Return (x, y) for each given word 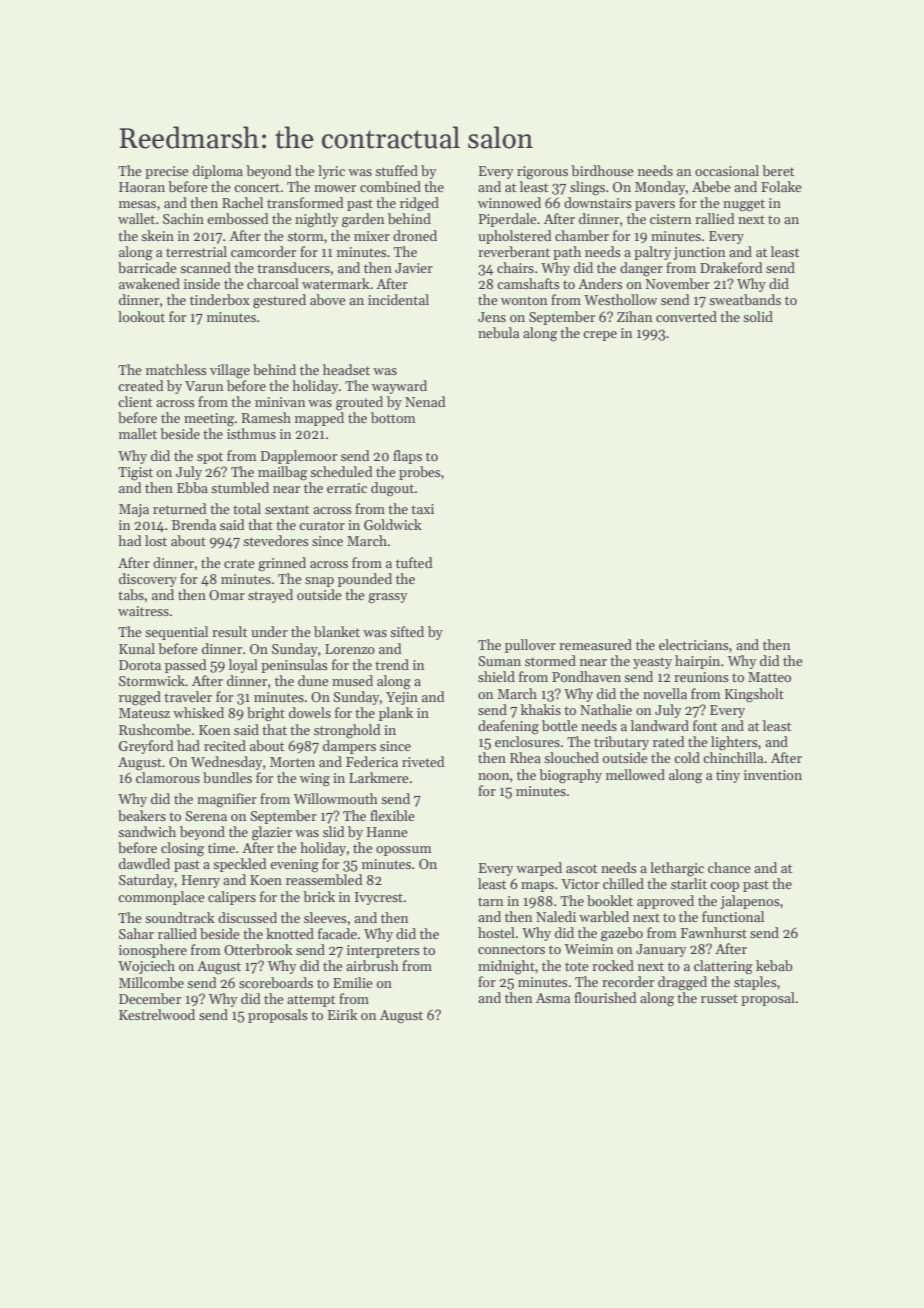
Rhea (525, 757)
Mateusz (144, 713)
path (567, 253)
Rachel (242, 202)
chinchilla (733, 757)
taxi (422, 509)
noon (494, 776)
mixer (372, 236)
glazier (272, 833)
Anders (600, 283)
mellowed (635, 774)
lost (156, 540)
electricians (694, 644)
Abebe (711, 186)
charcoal (273, 283)
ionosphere (153, 951)
